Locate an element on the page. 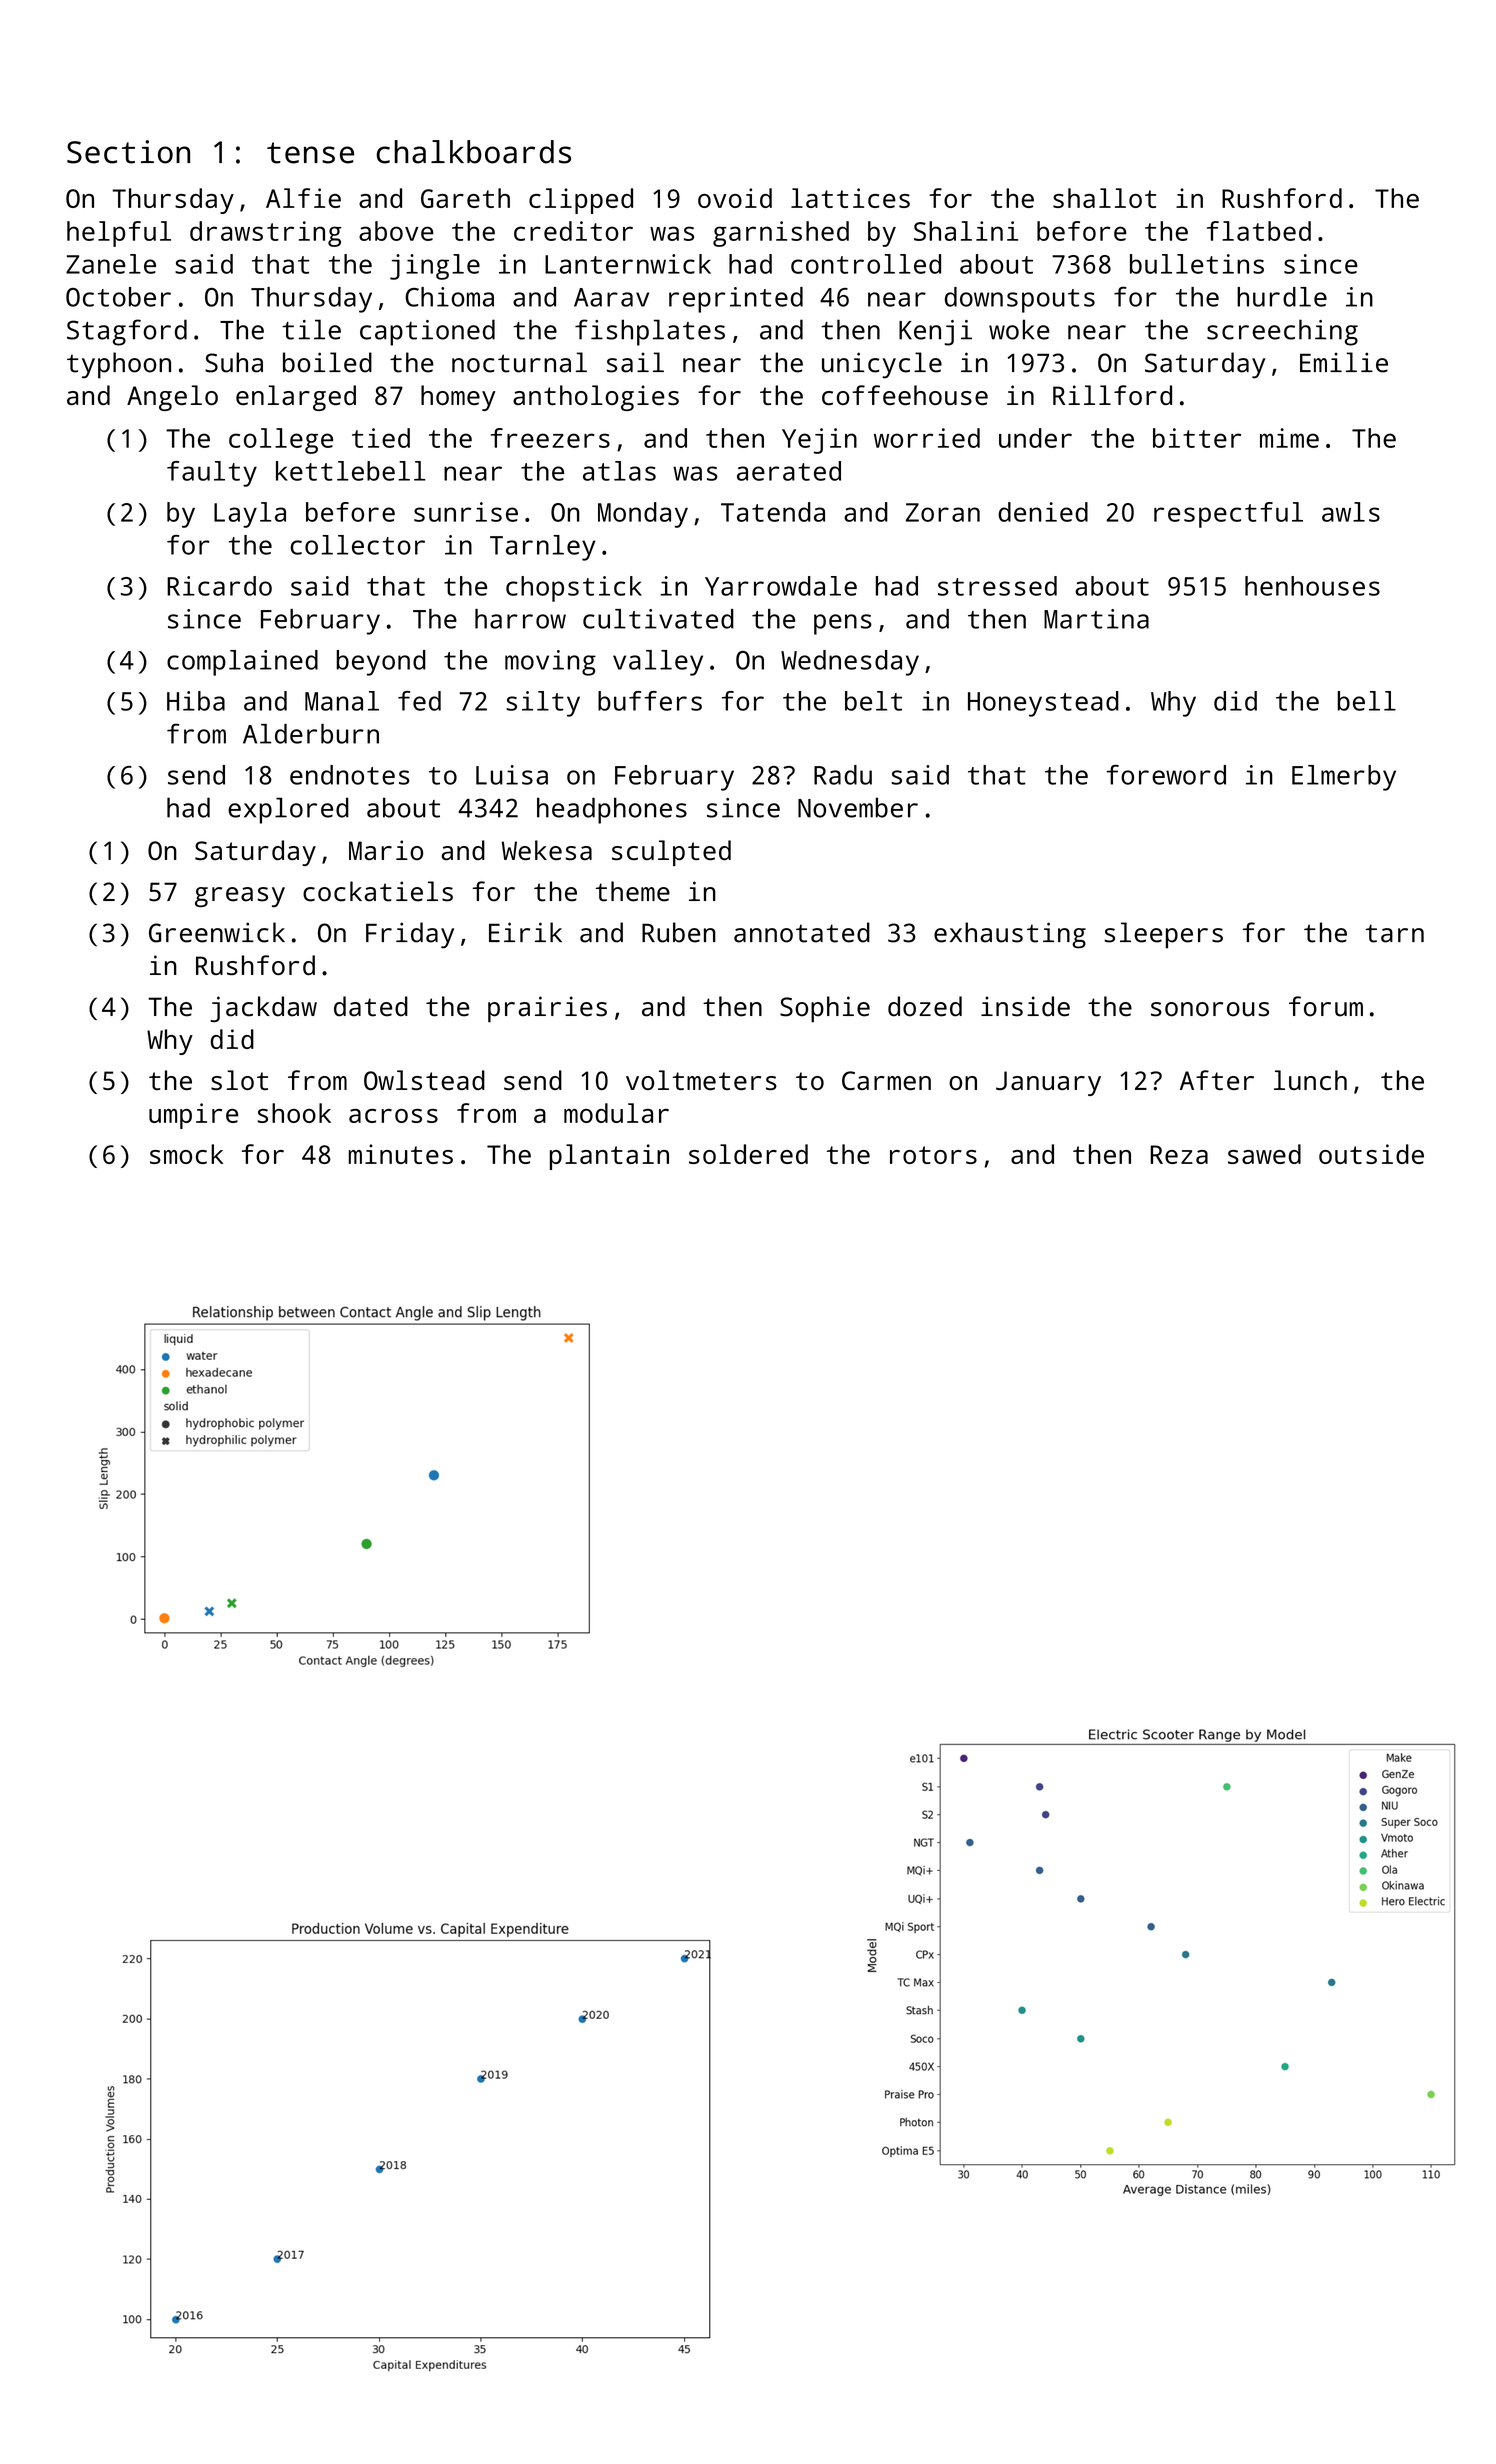  freezers is located at coordinates (550, 438).
